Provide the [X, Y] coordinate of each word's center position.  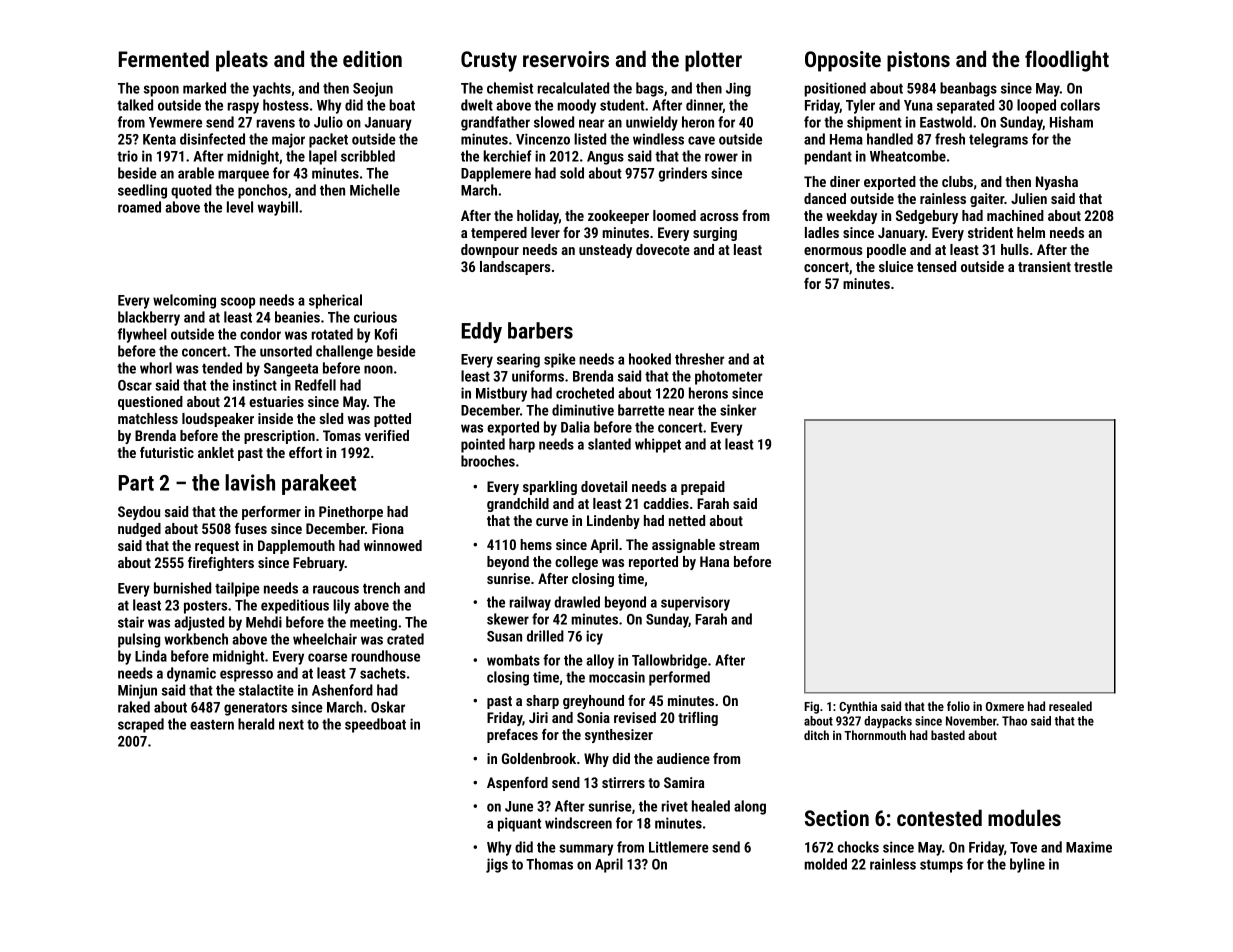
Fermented [164, 58]
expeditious [295, 606]
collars [1080, 105]
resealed [1070, 706]
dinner [704, 106]
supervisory [695, 603]
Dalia [575, 427]
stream [739, 545]
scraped [141, 725]
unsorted [286, 351]
